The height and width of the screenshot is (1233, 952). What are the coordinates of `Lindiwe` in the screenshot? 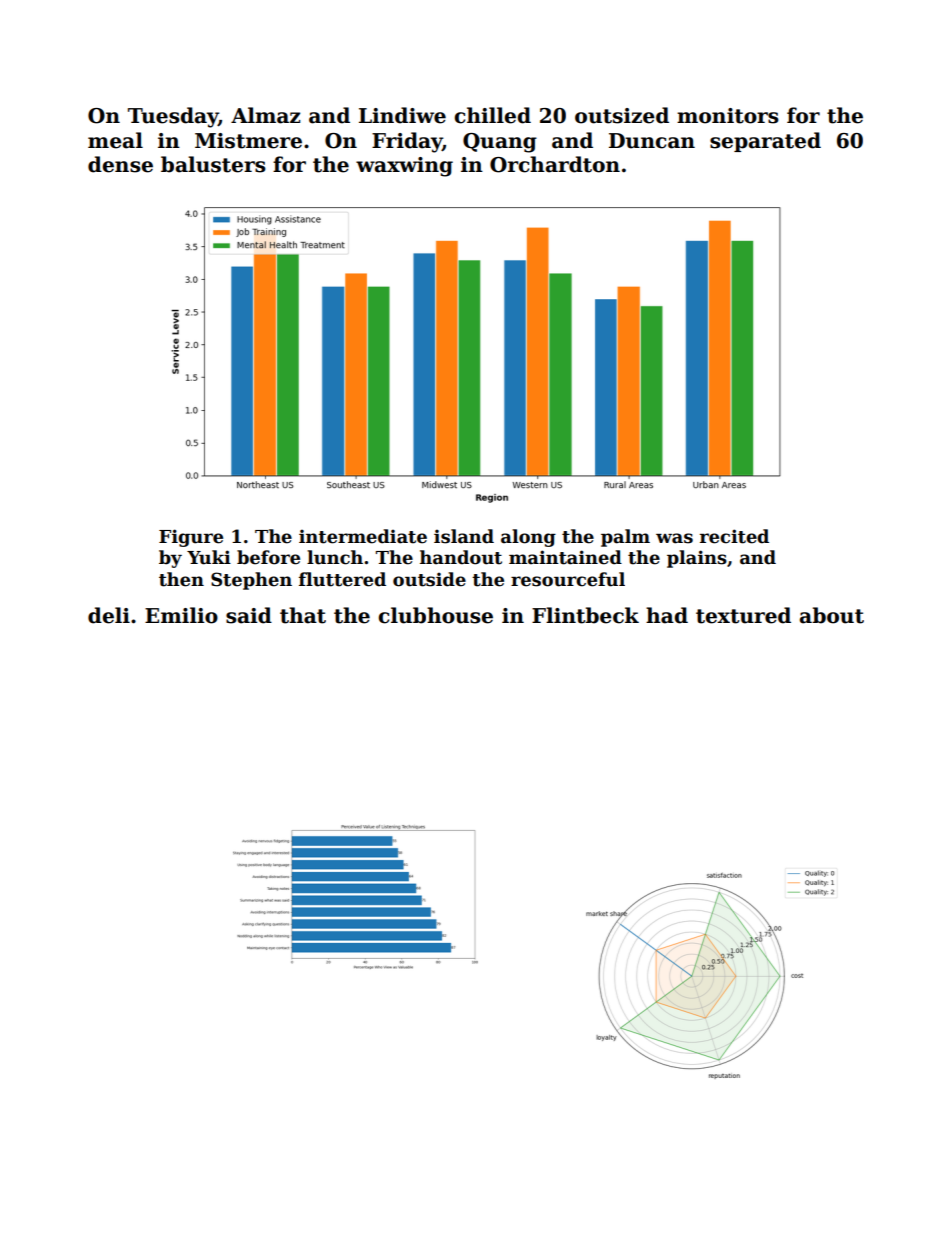 It's located at (402, 115).
